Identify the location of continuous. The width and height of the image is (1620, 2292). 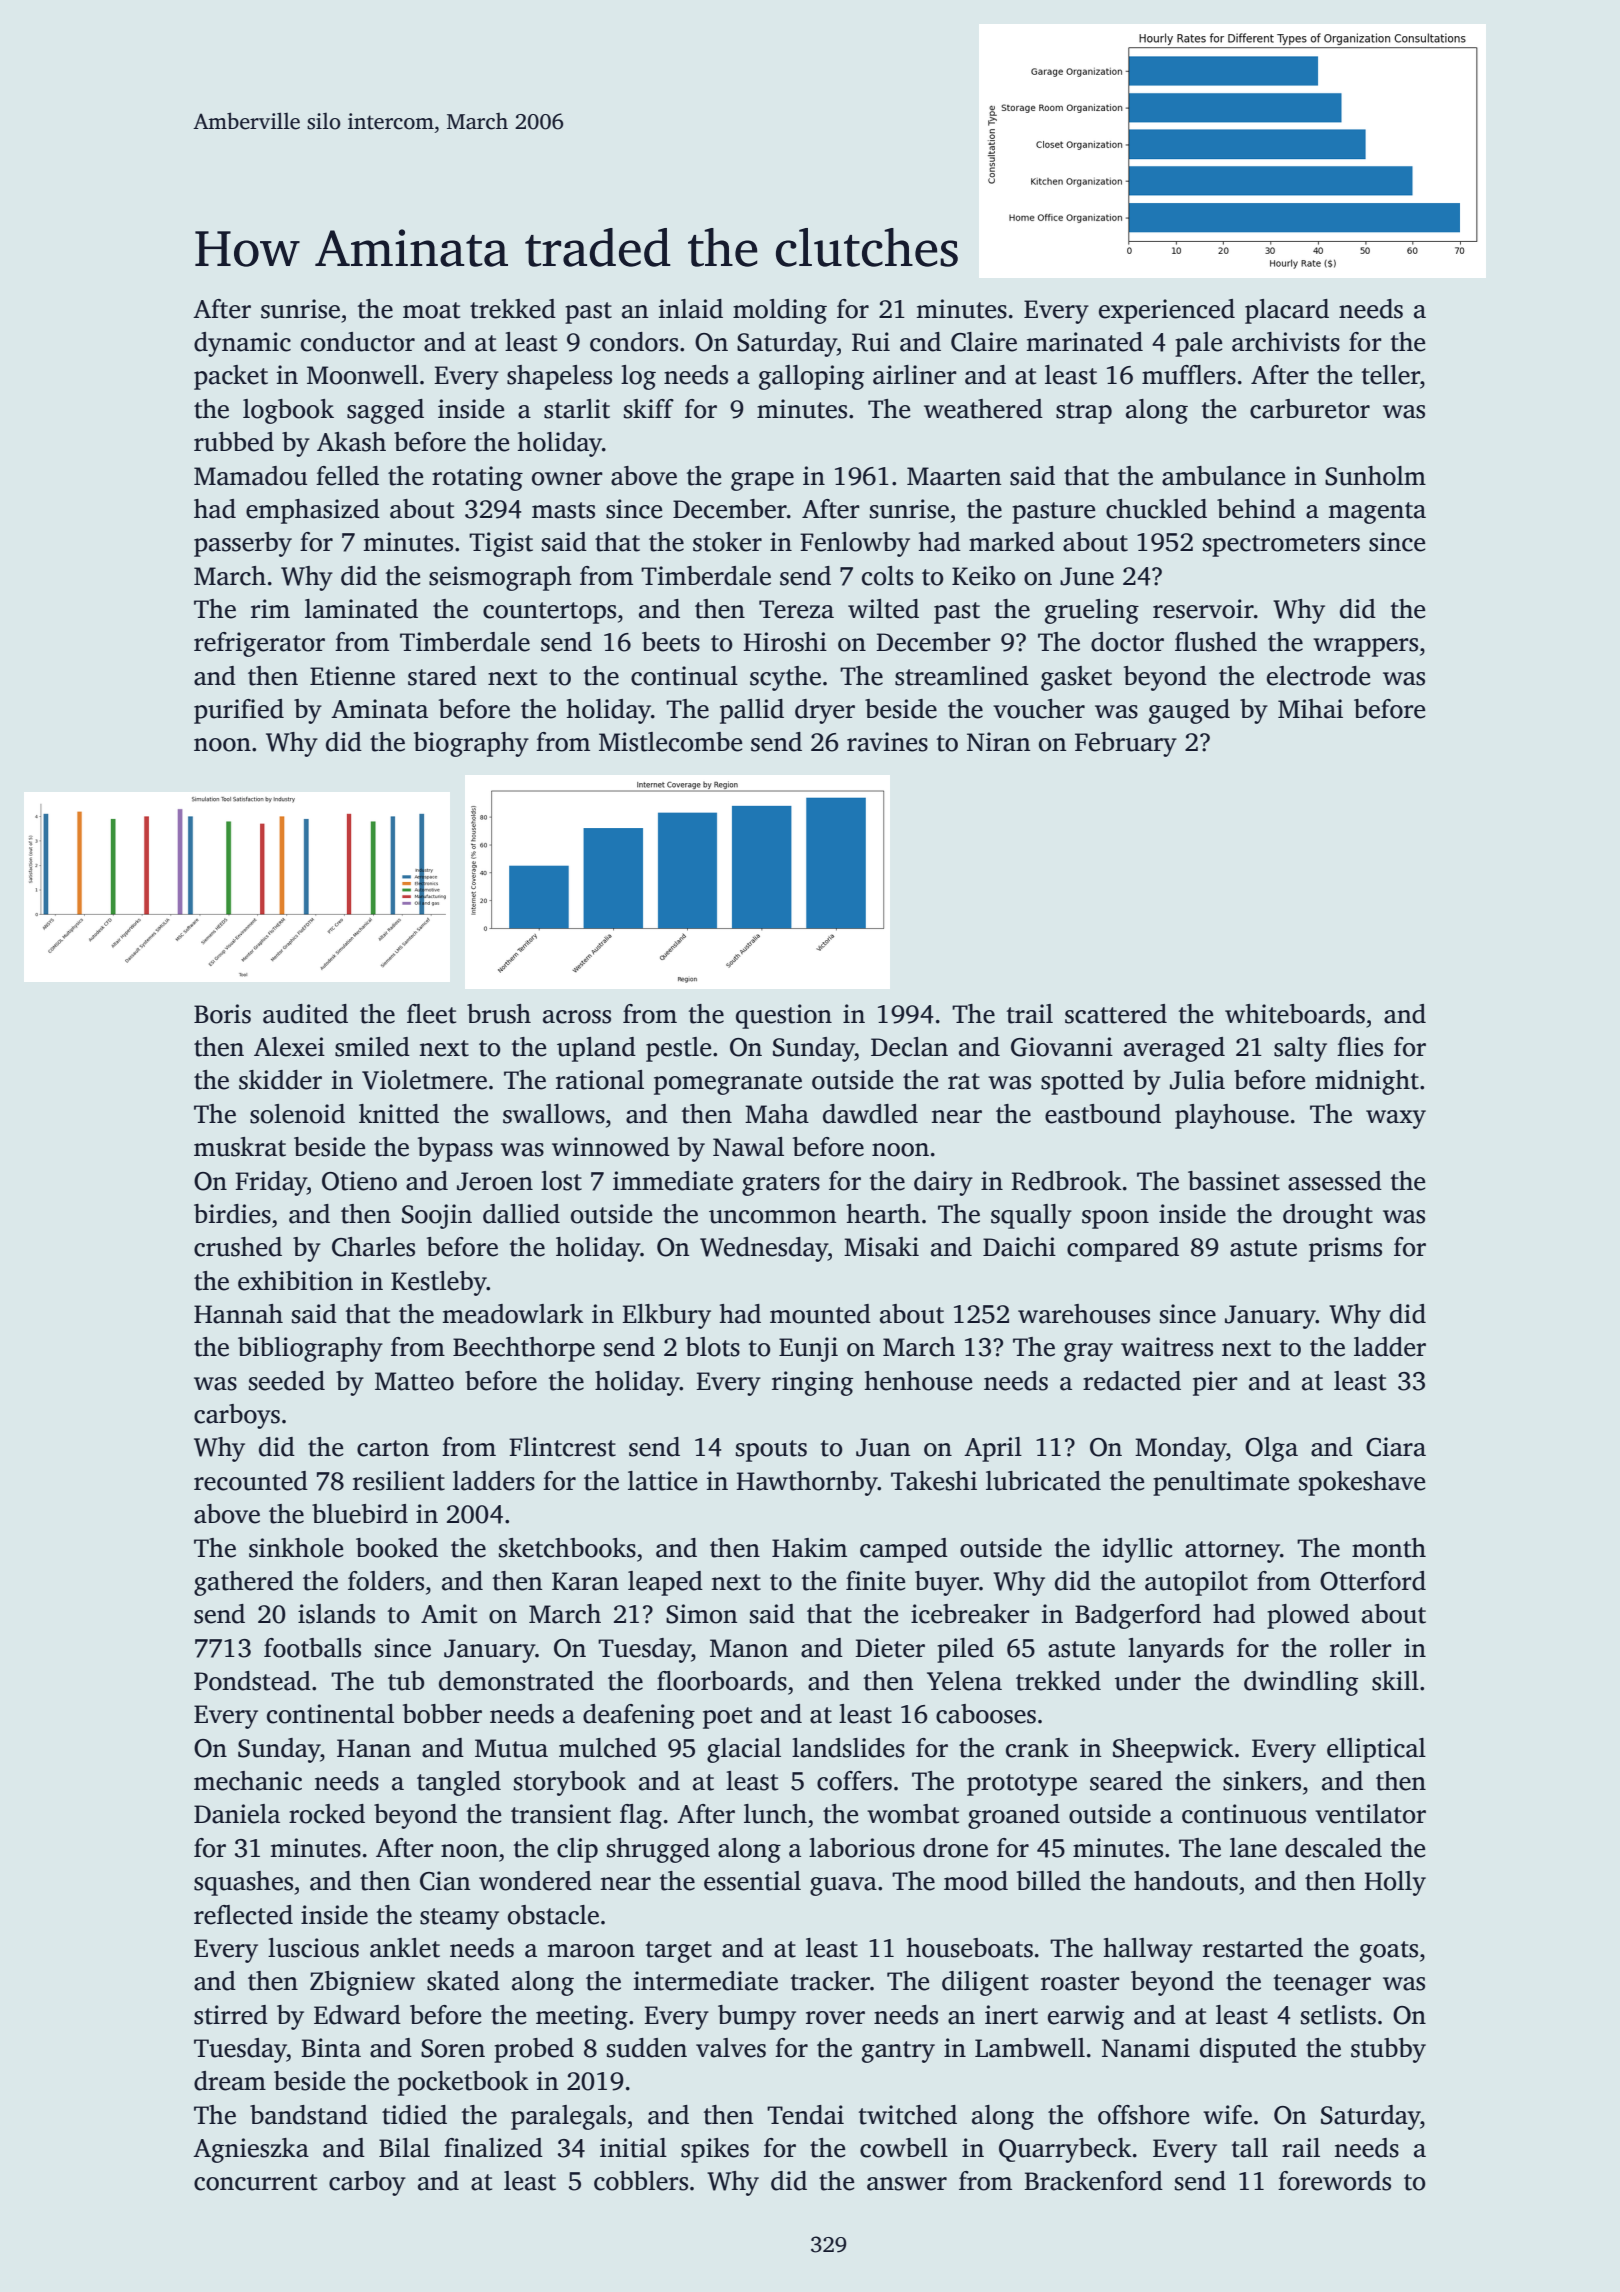
(1244, 1814).
